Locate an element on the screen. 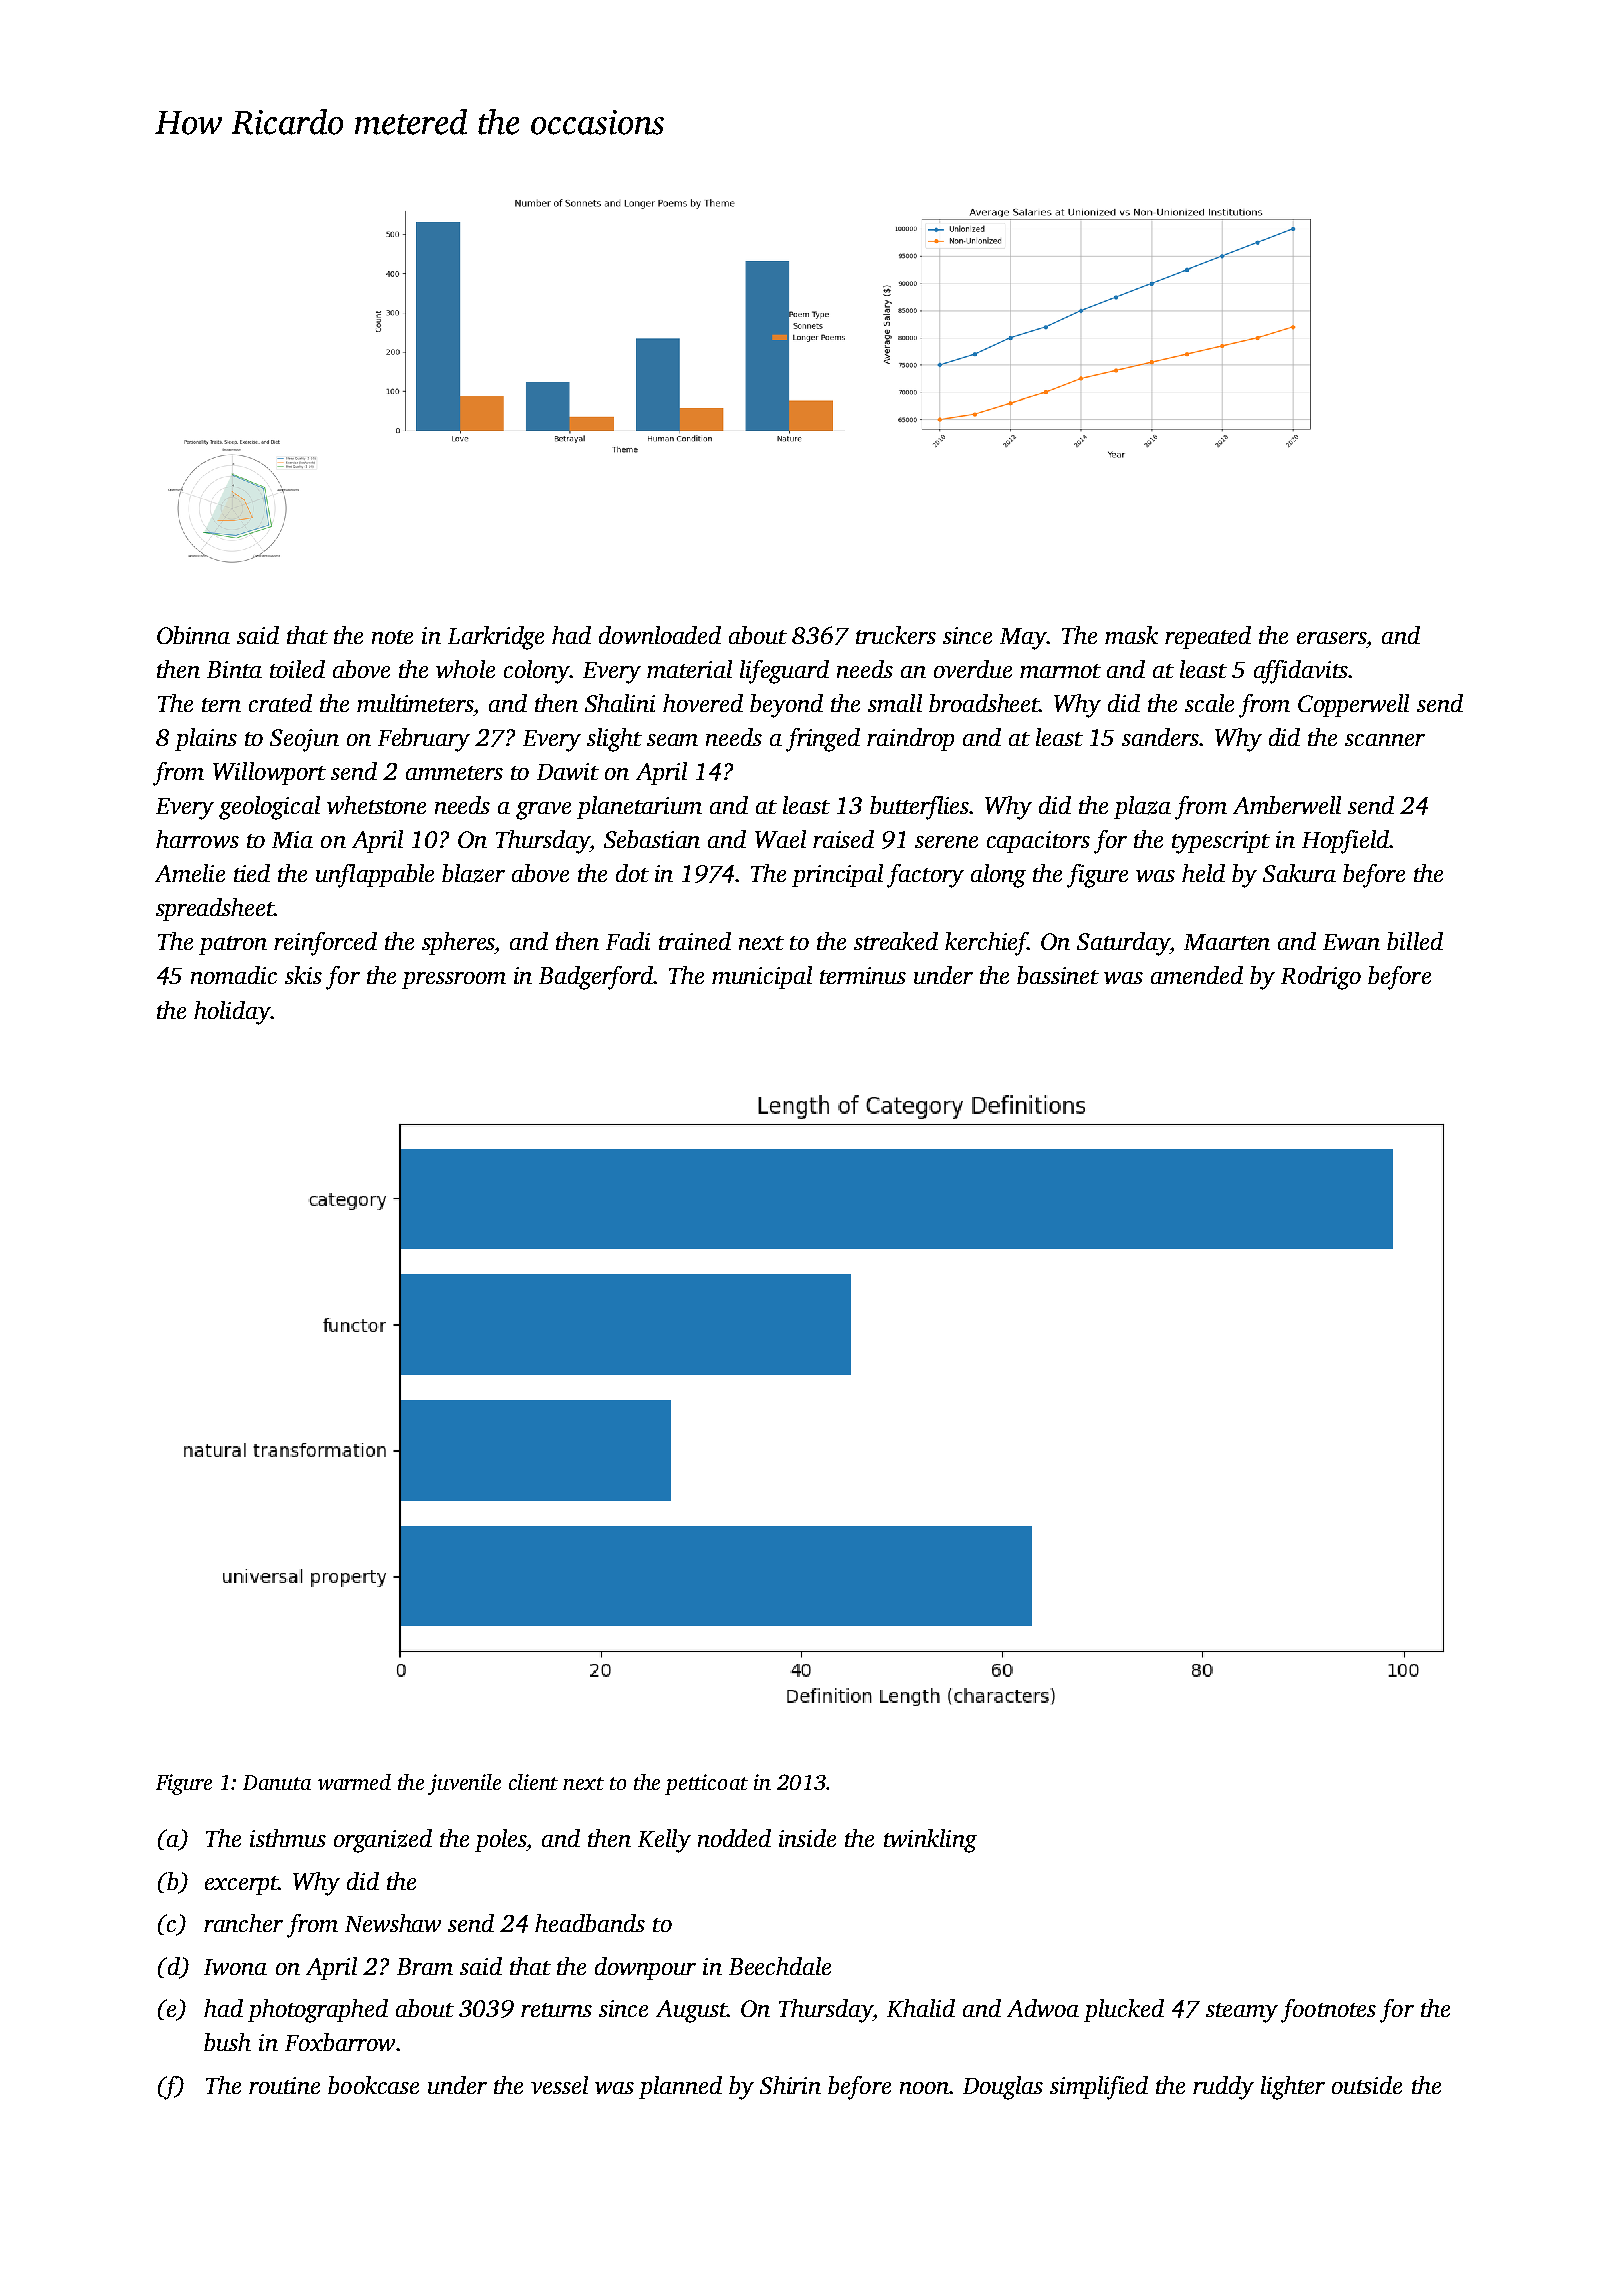 This screenshot has width=1620, height=2292. poles is located at coordinates (501, 1840).
